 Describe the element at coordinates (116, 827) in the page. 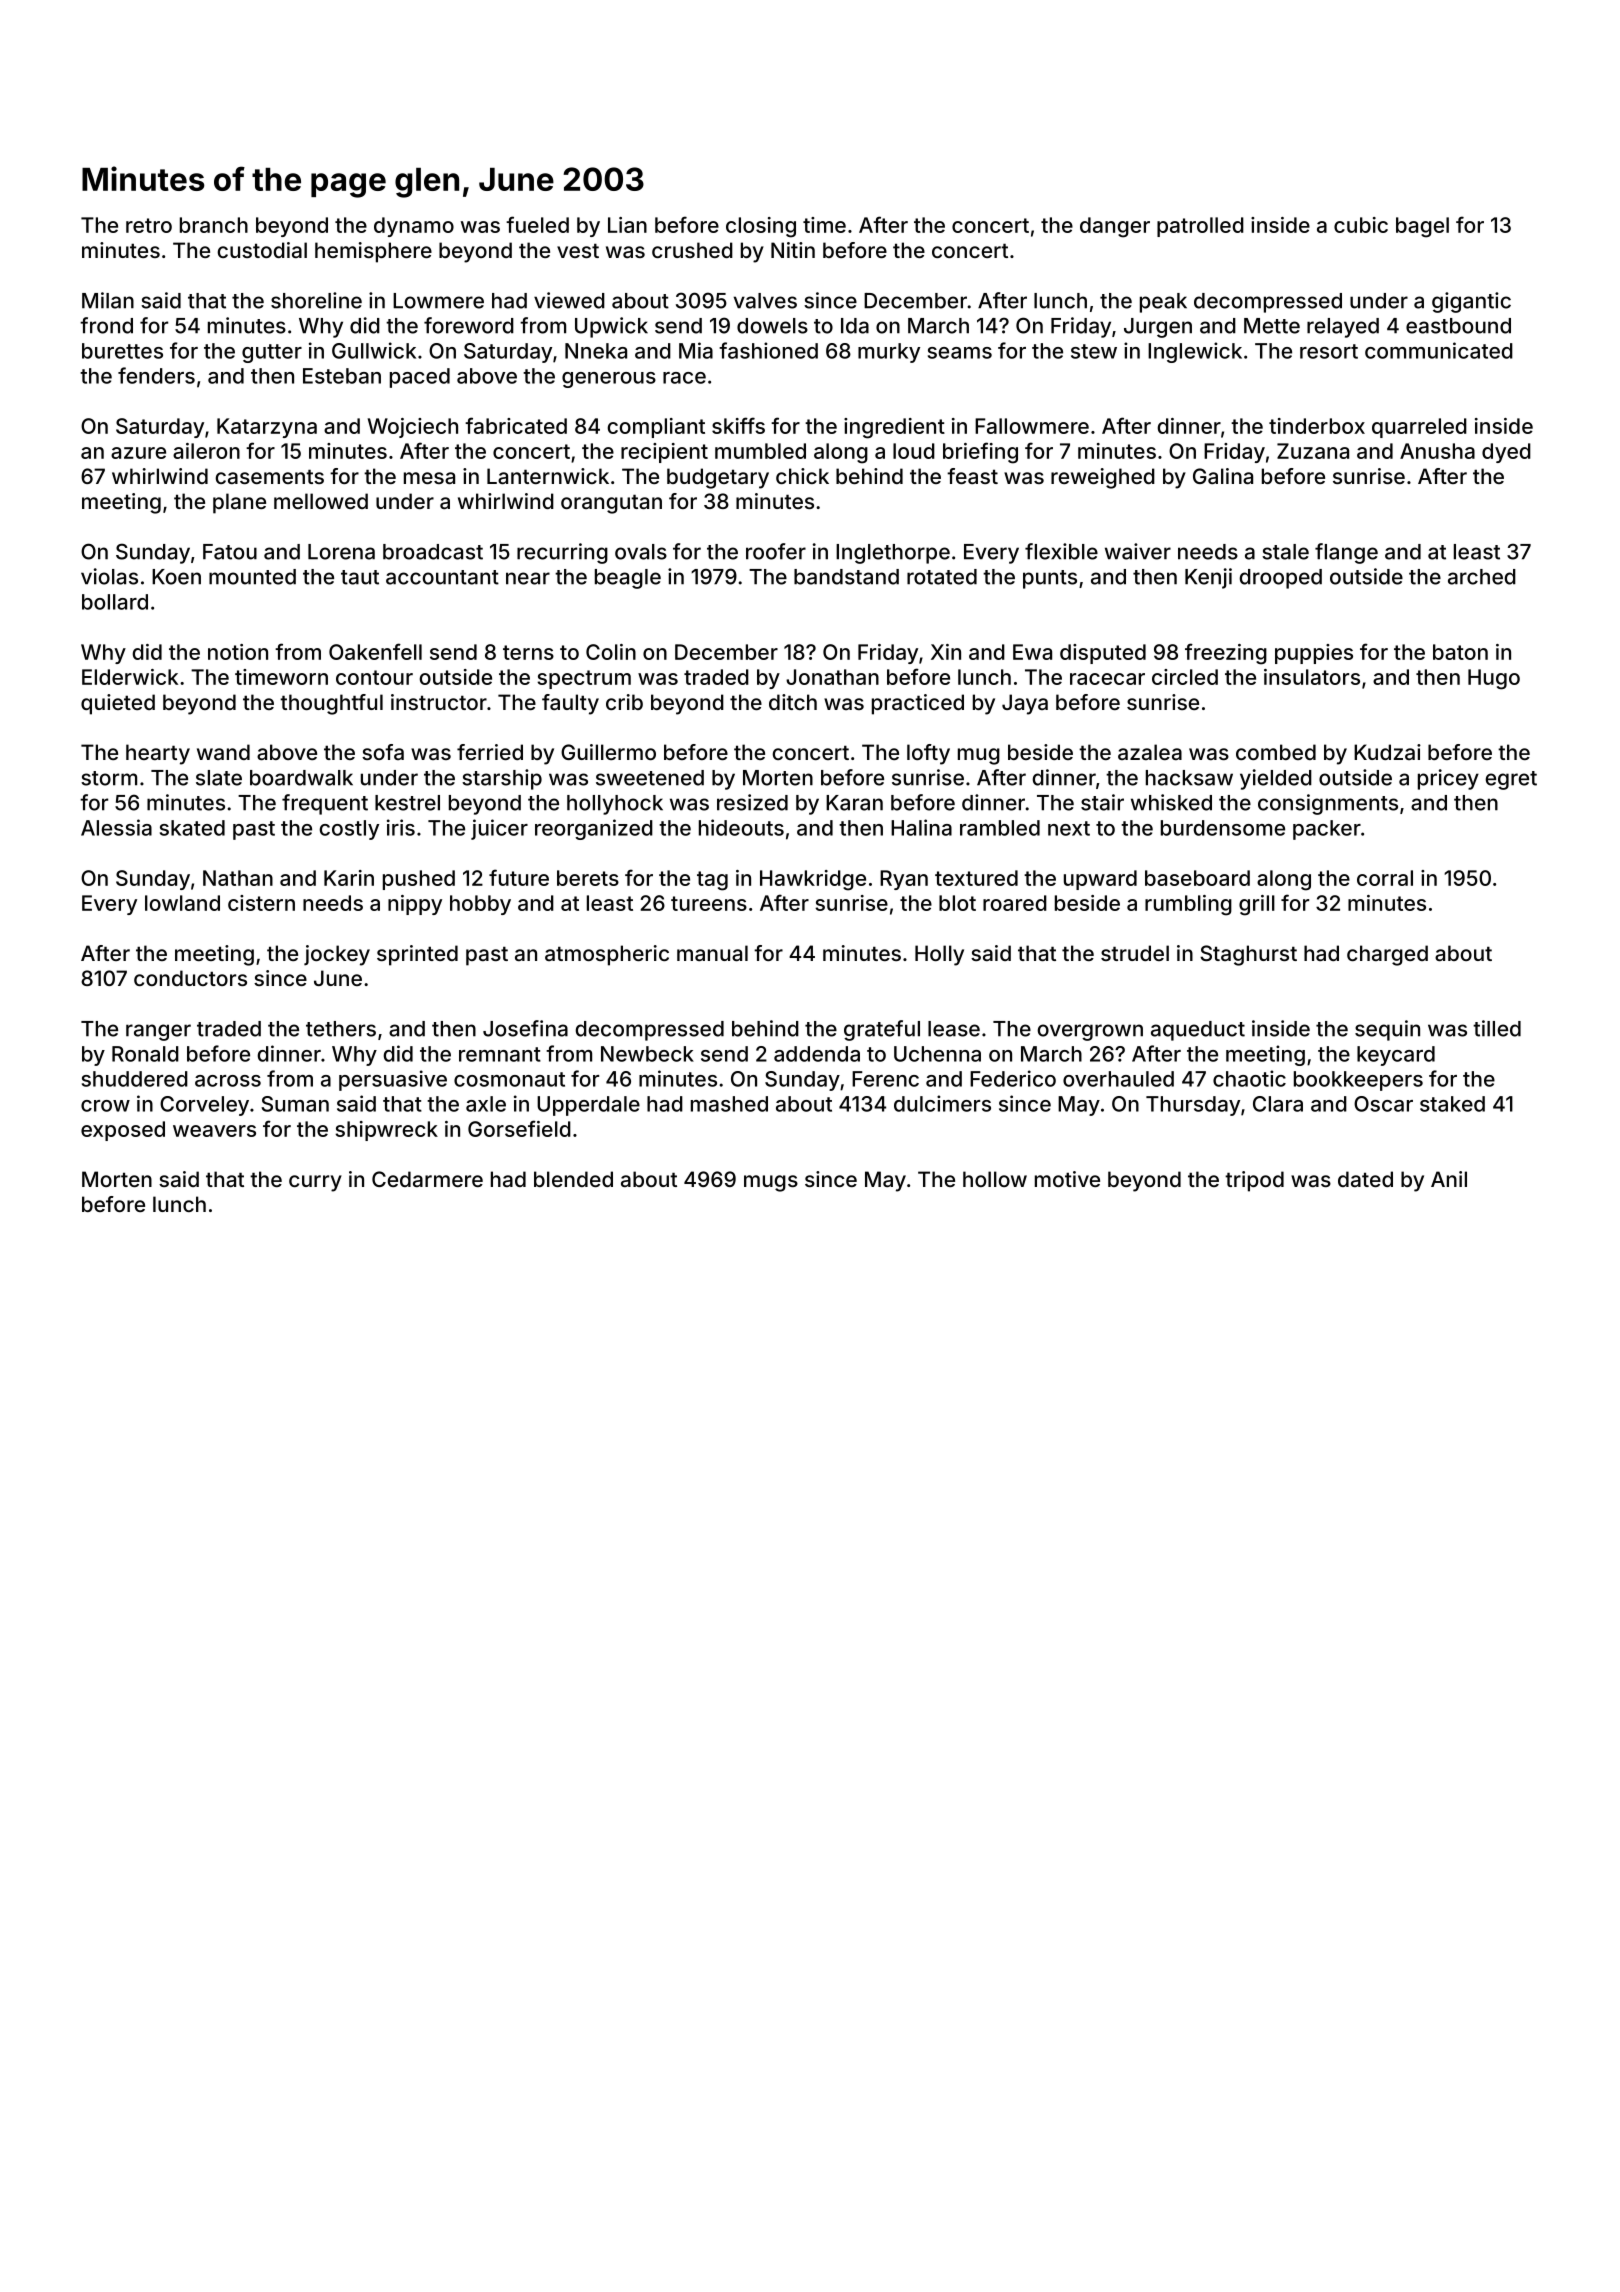

I see `Alessia` at that location.
